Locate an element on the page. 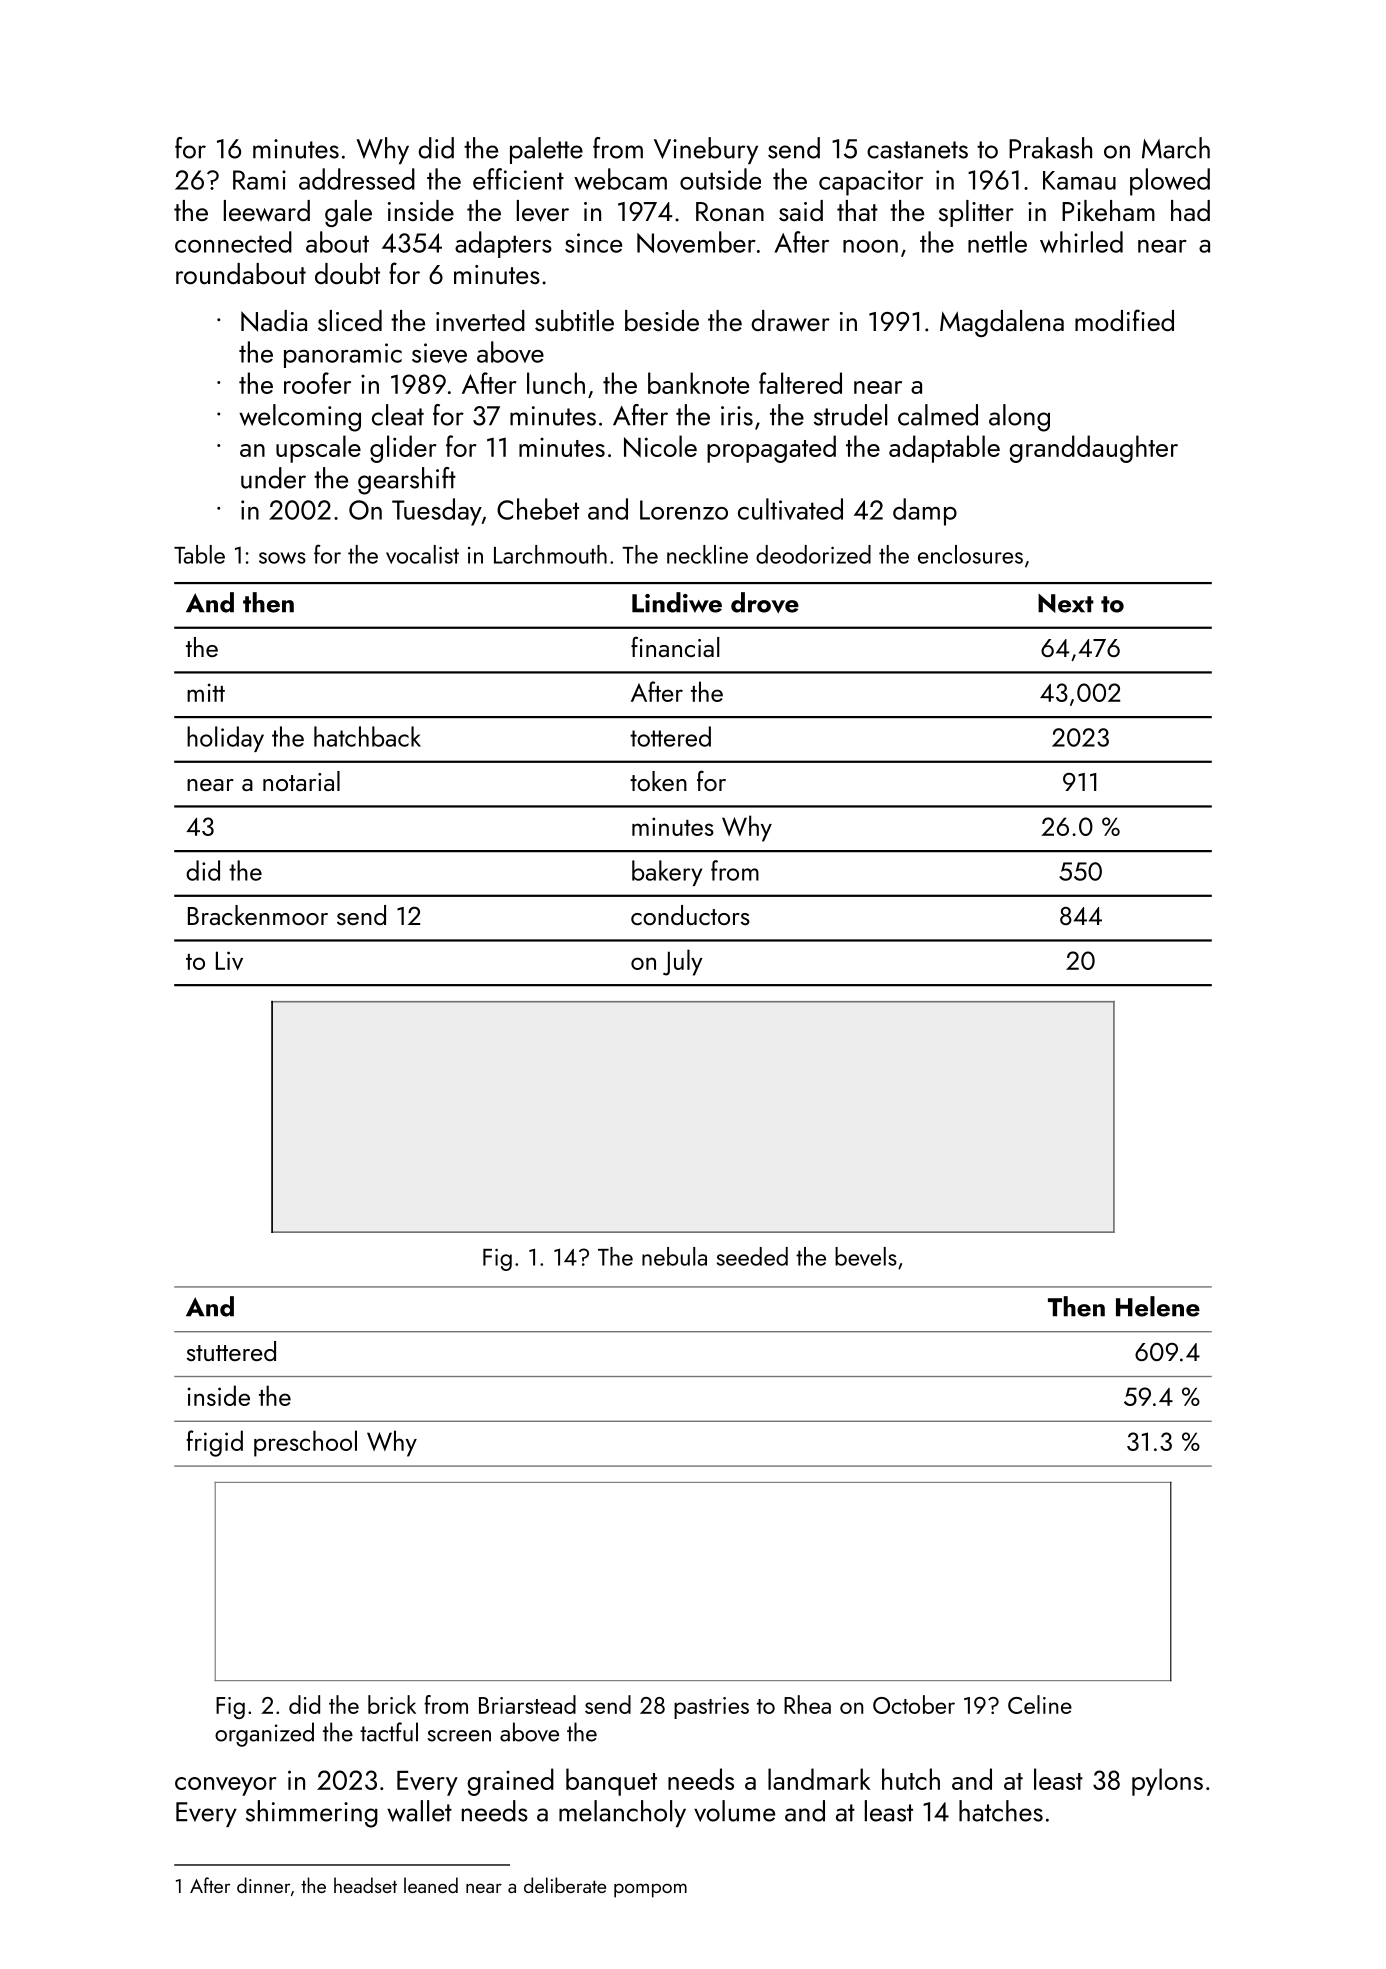 This document has width=1386, height=1969. leeward is located at coordinates (267, 211).
